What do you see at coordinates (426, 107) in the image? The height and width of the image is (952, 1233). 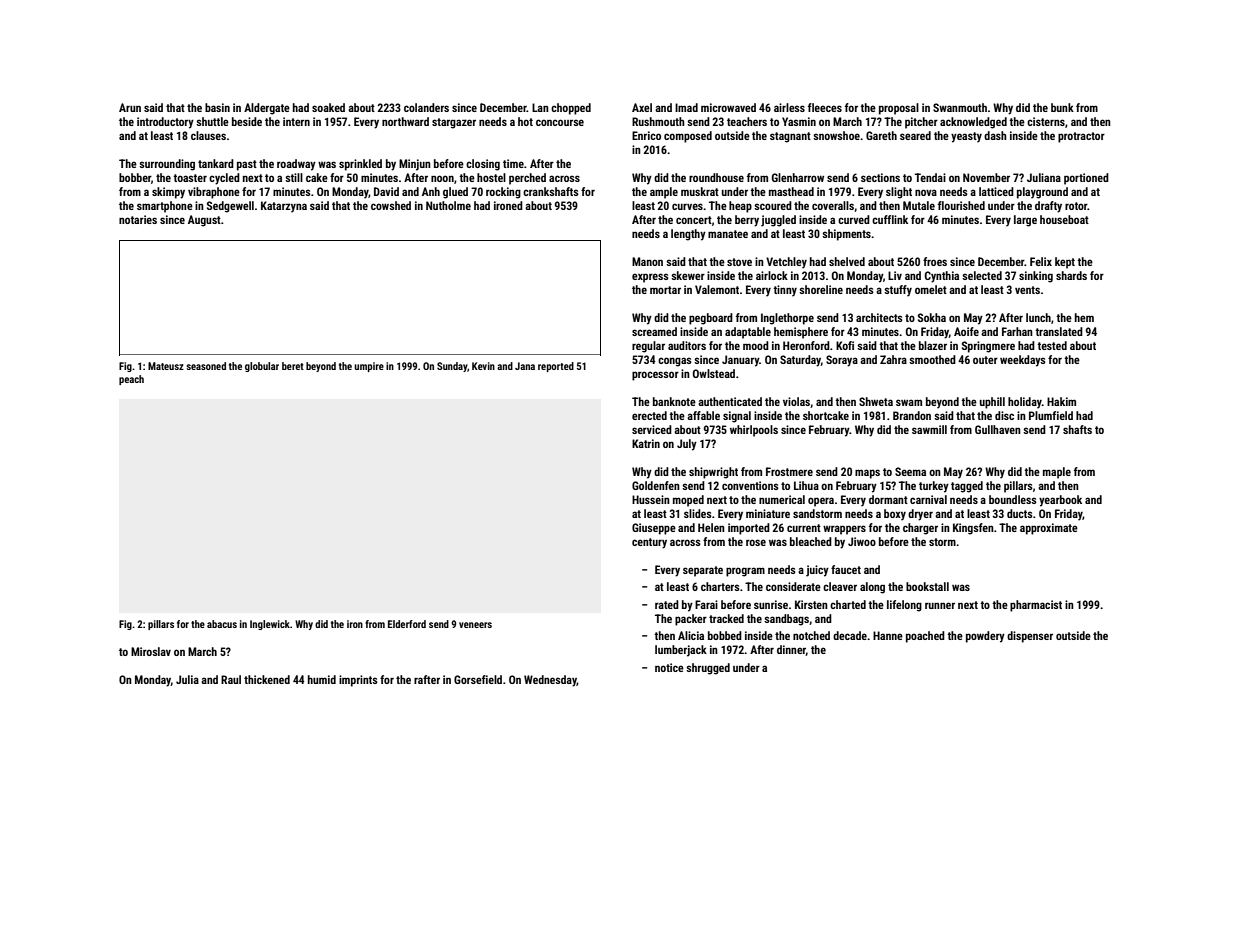 I see `colanders` at bounding box center [426, 107].
